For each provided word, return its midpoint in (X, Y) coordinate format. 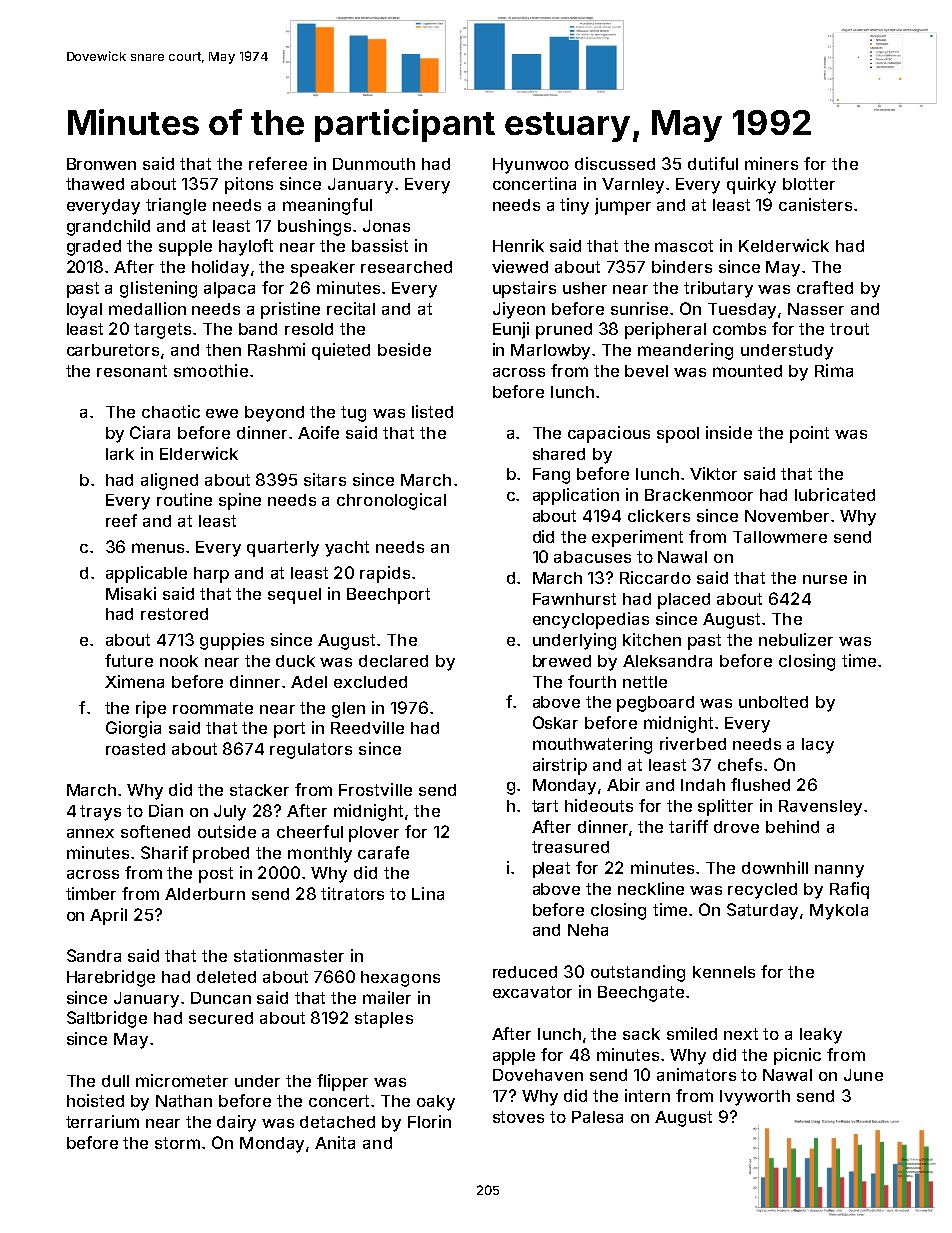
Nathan (184, 1101)
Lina (428, 893)
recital (351, 308)
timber (91, 893)
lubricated (835, 494)
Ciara (150, 432)
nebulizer (796, 639)
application (576, 496)
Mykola (839, 912)
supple (185, 248)
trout (849, 329)
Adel (309, 682)
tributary (718, 289)
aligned (169, 481)
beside (404, 349)
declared (393, 661)
